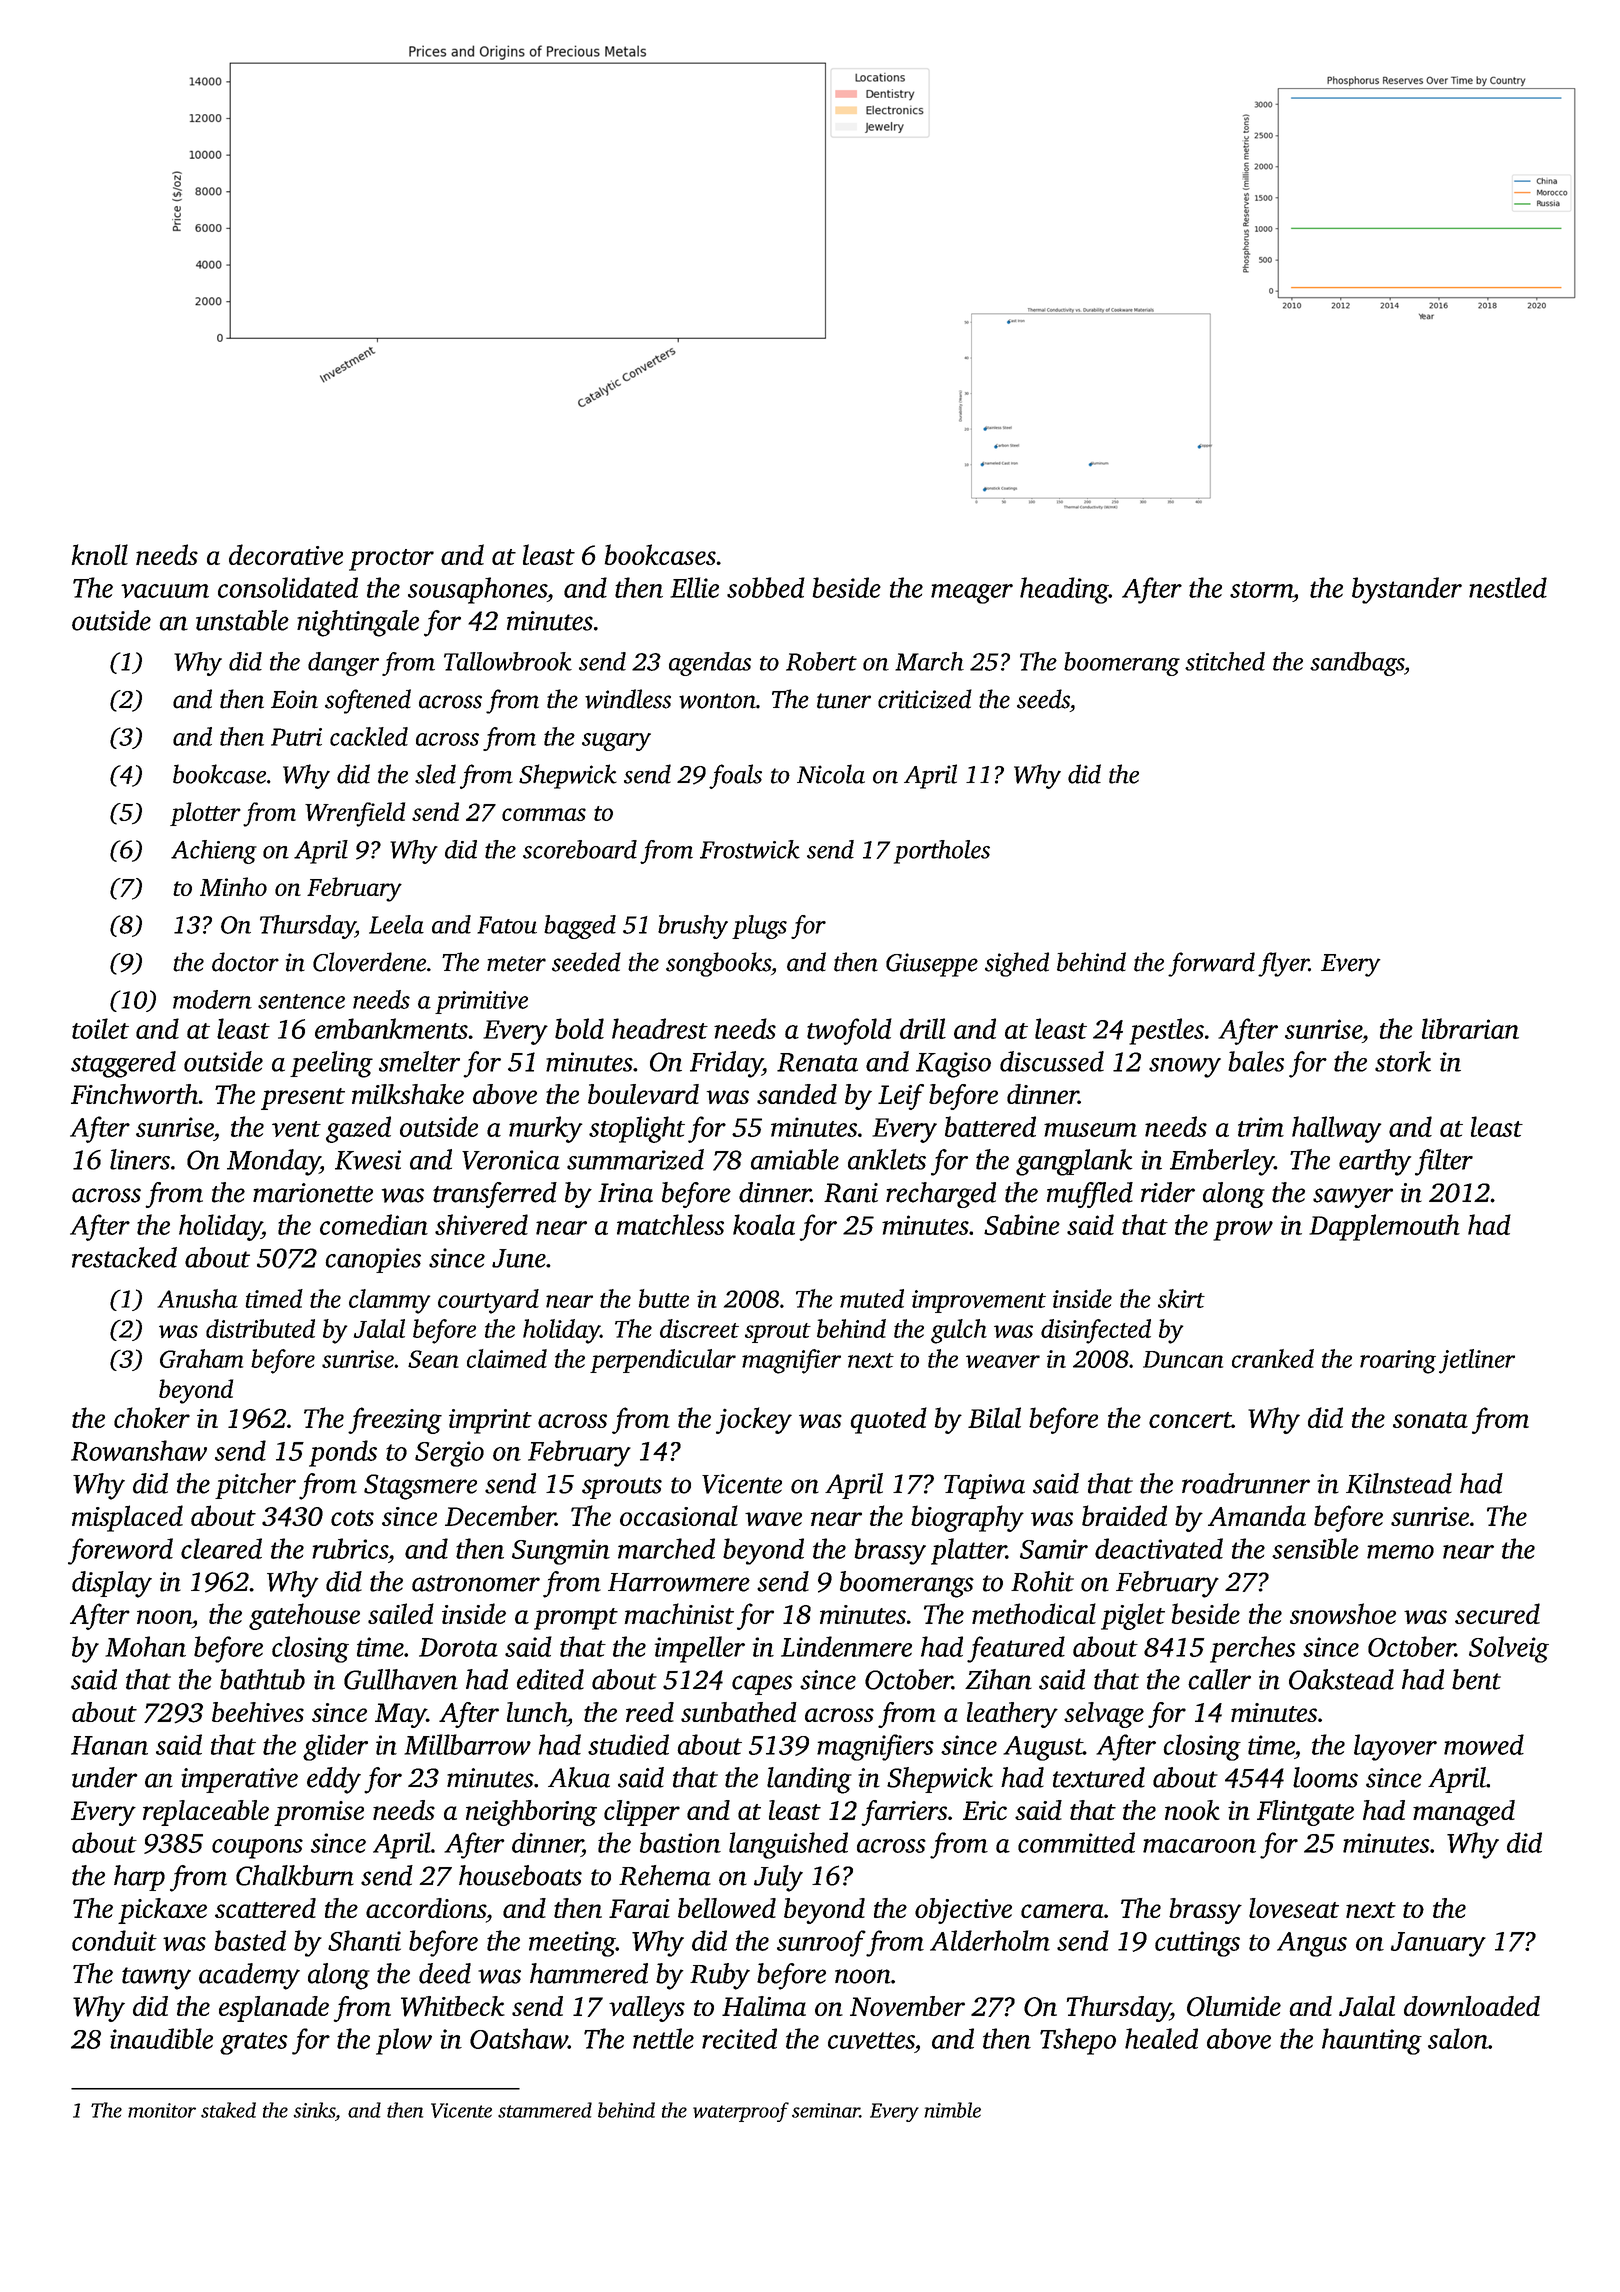 The image size is (1620, 2292). I want to click on vacuum, so click(165, 591).
